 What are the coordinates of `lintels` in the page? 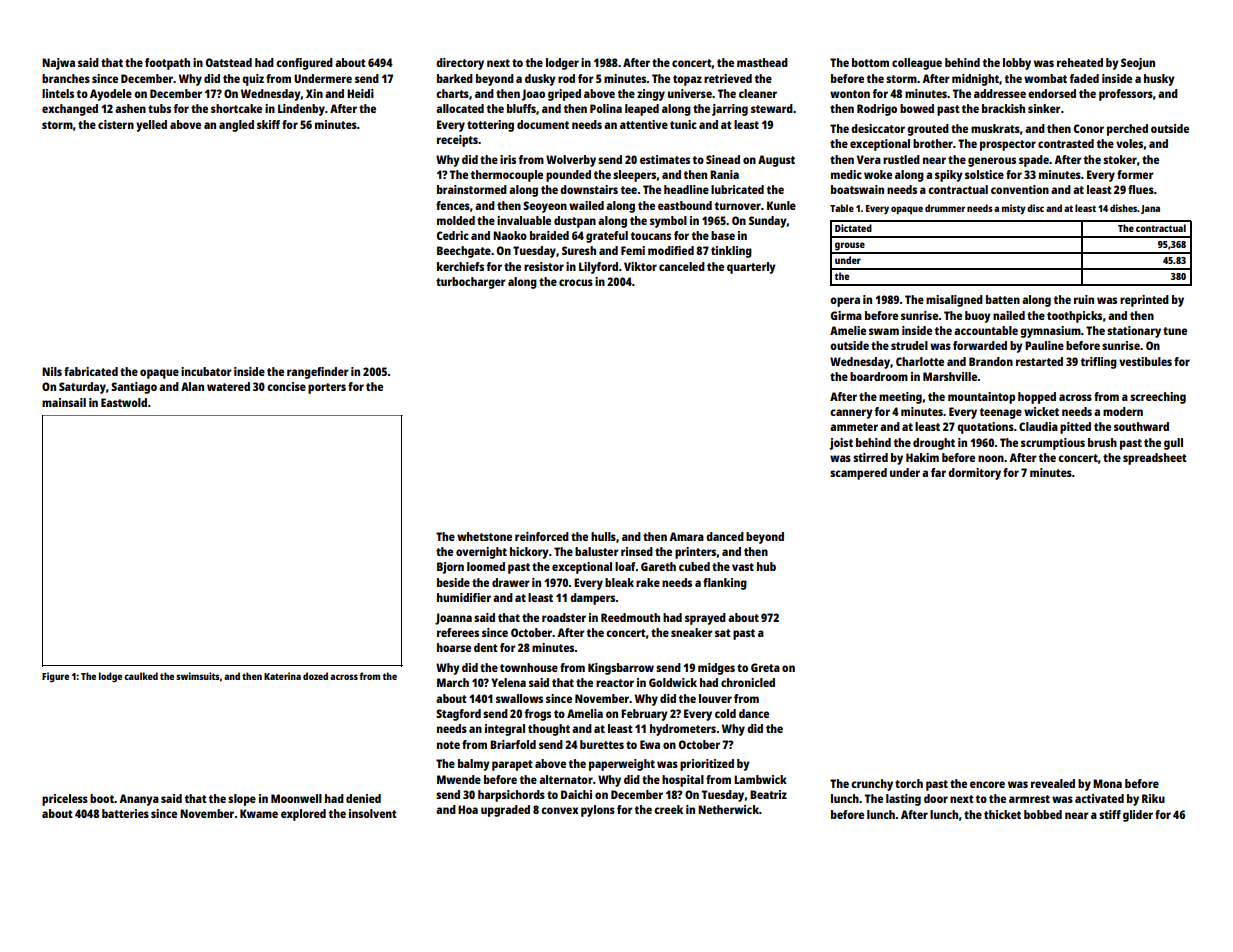 It's located at (58, 93).
